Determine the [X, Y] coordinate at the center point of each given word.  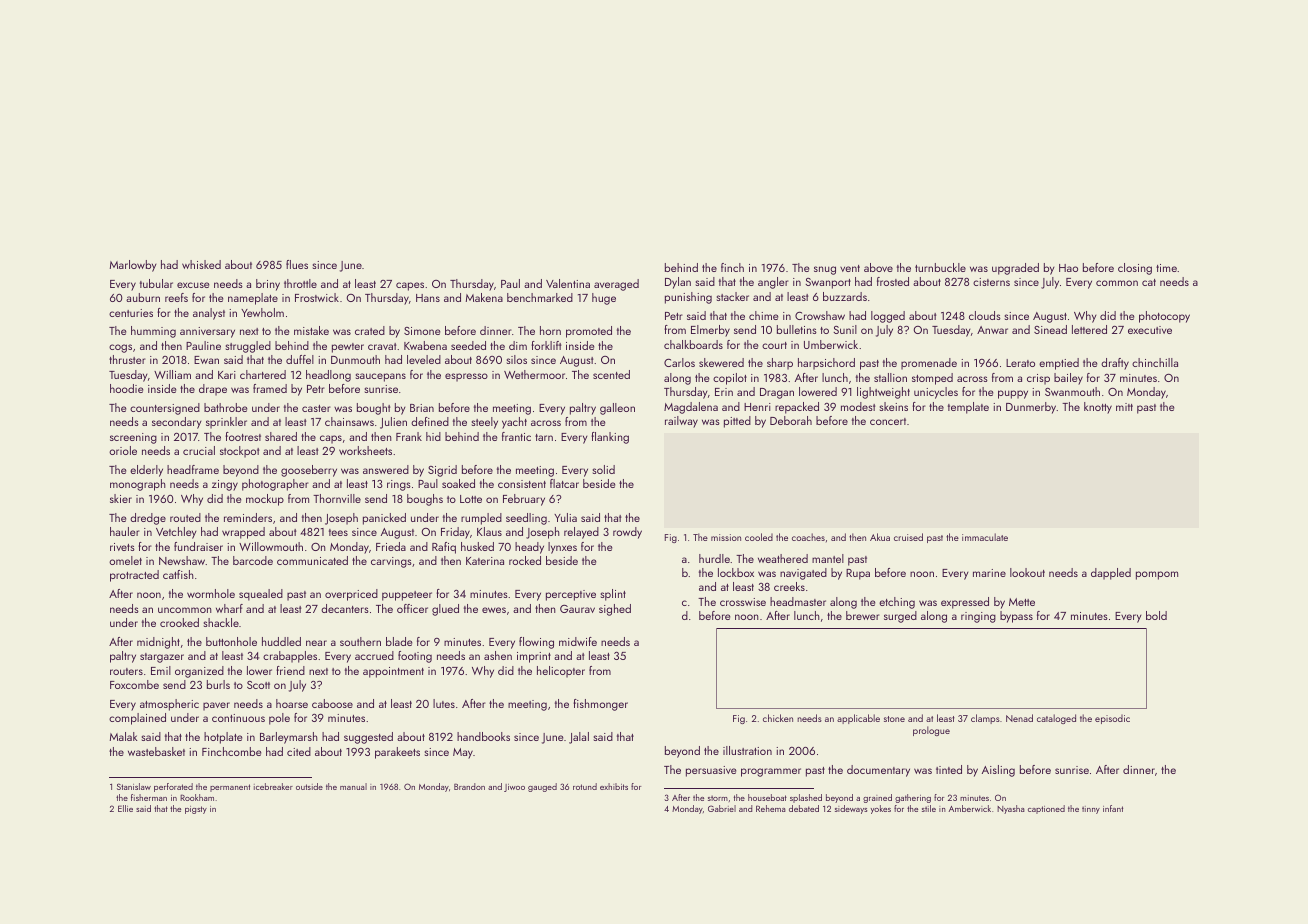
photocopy [1164, 317]
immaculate [985, 537]
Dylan [678, 283]
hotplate [223, 738]
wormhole [211, 593]
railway [681, 422]
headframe [193, 469]
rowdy [627, 533]
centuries [131, 313]
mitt [1124, 407]
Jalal [579, 738]
